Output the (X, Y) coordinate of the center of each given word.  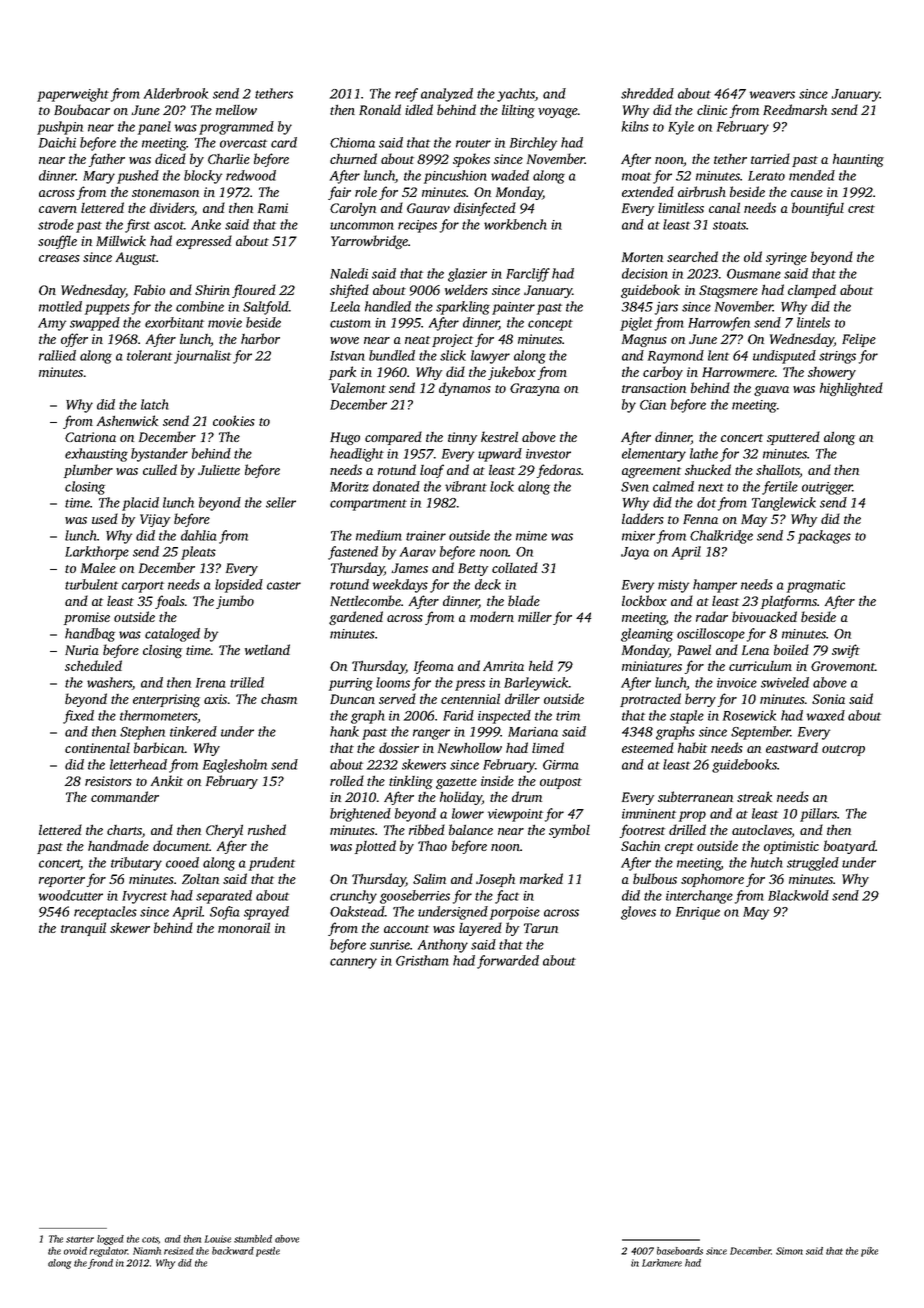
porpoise (515, 913)
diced (170, 158)
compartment (368, 505)
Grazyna (535, 389)
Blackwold (798, 895)
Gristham (422, 960)
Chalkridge (721, 537)
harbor (260, 338)
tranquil (83, 929)
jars (666, 308)
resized (179, 1251)
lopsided (239, 586)
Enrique (698, 913)
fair (339, 193)
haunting (858, 160)
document (181, 845)
